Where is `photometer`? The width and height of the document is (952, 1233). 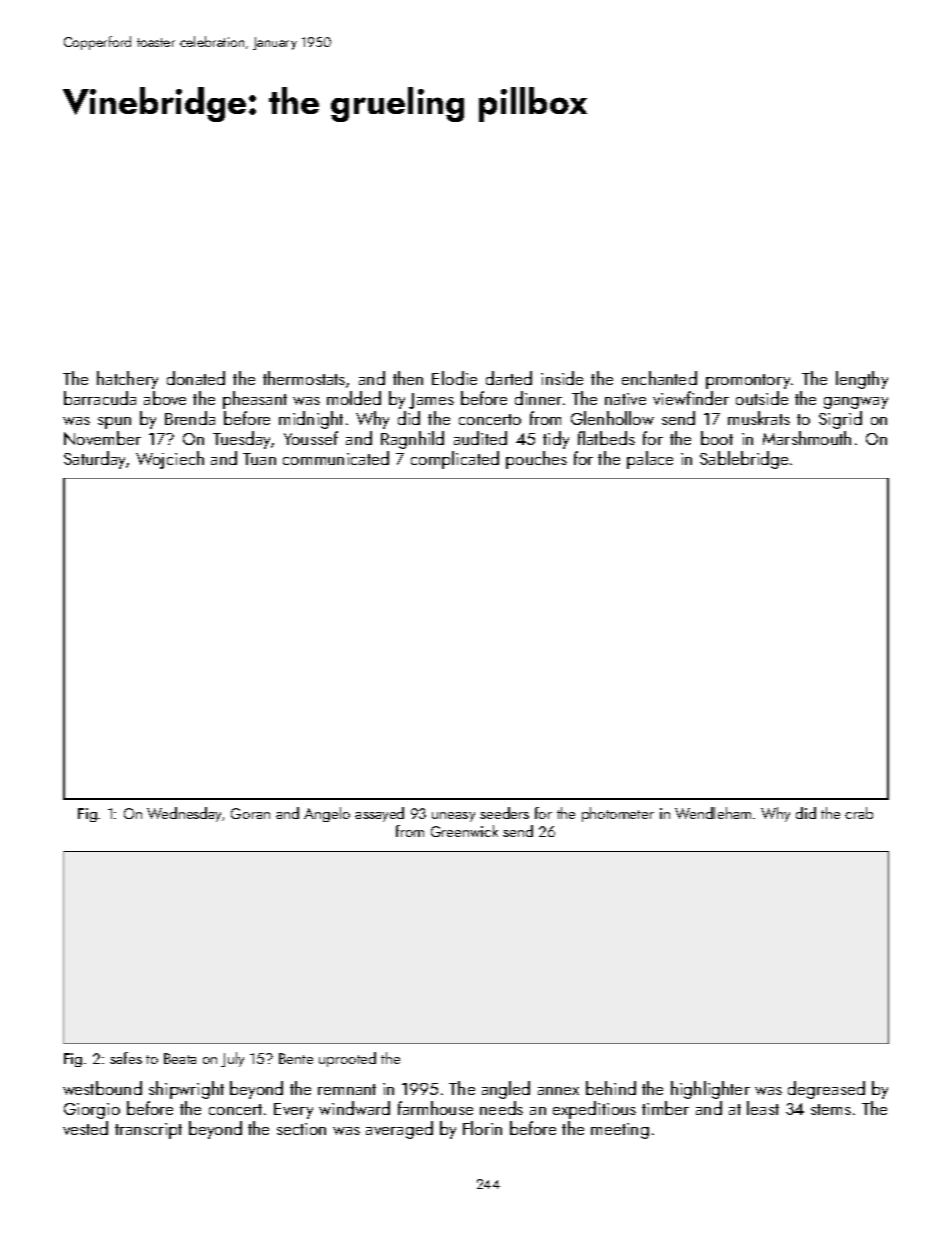
photometer is located at coordinates (618, 814).
